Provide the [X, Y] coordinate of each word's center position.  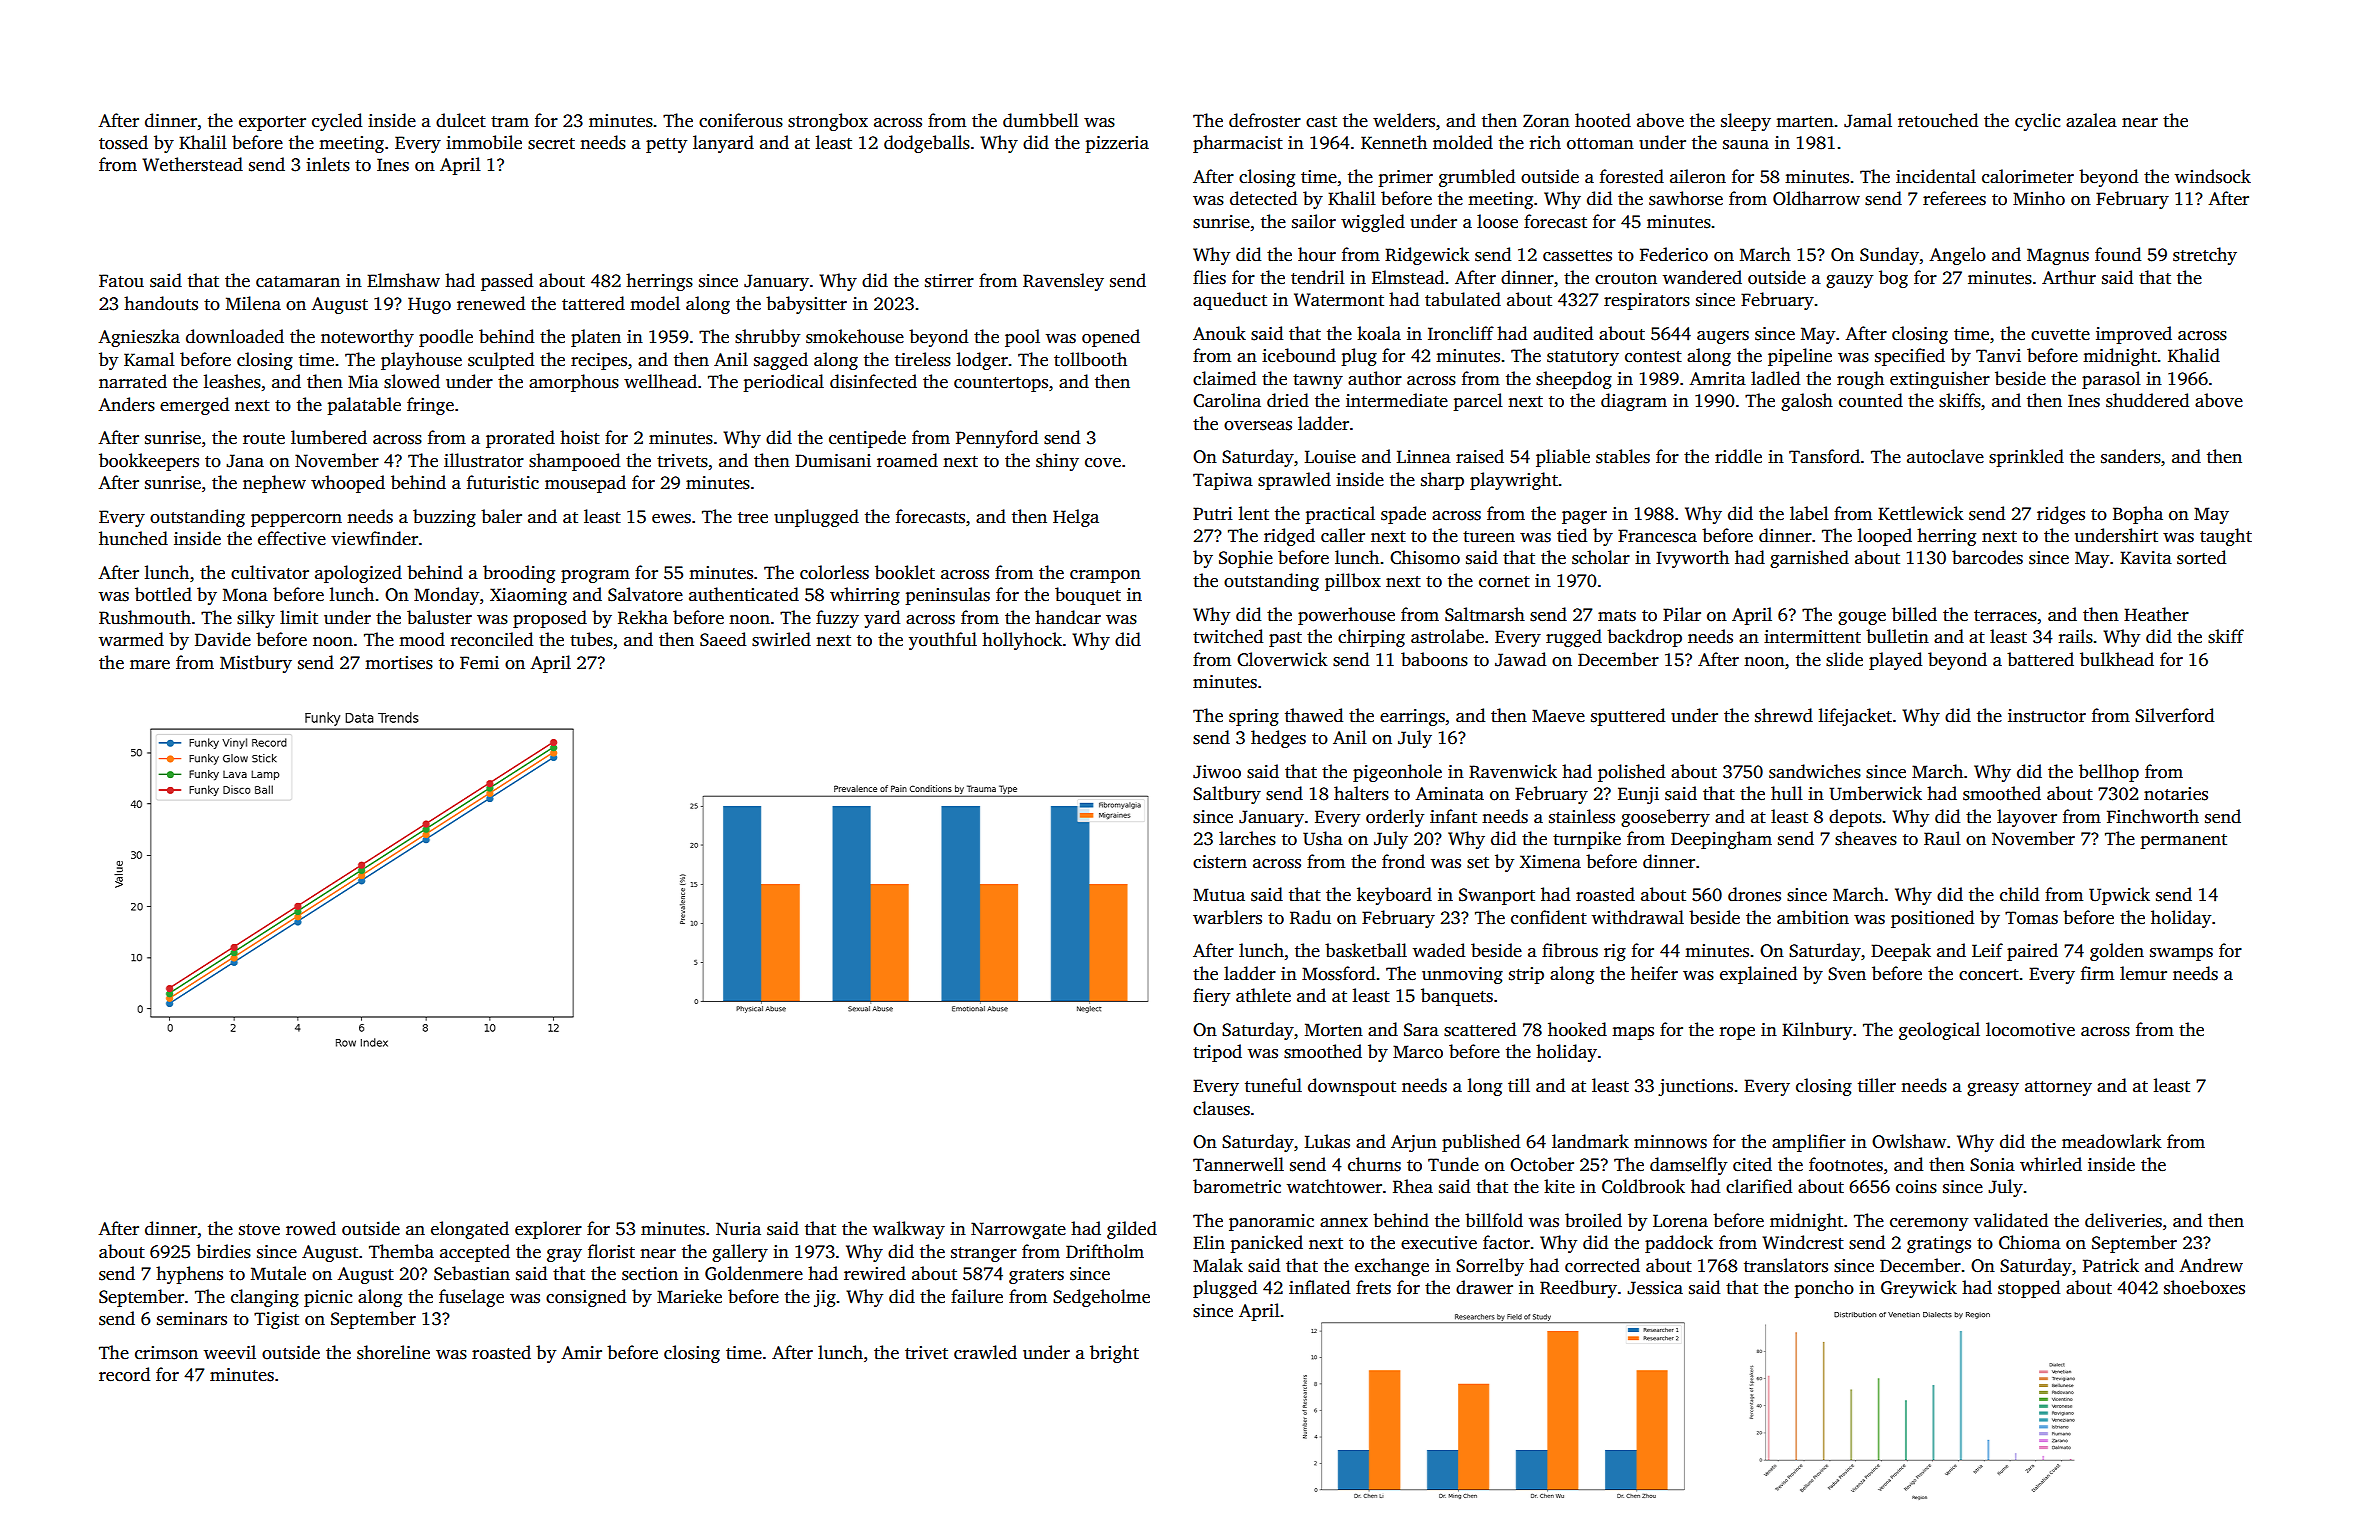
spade [1403, 515]
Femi [479, 663]
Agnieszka [139, 338]
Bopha [2138, 515]
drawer [1484, 1287]
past [1285, 639]
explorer [548, 1230]
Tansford [1824, 456]
